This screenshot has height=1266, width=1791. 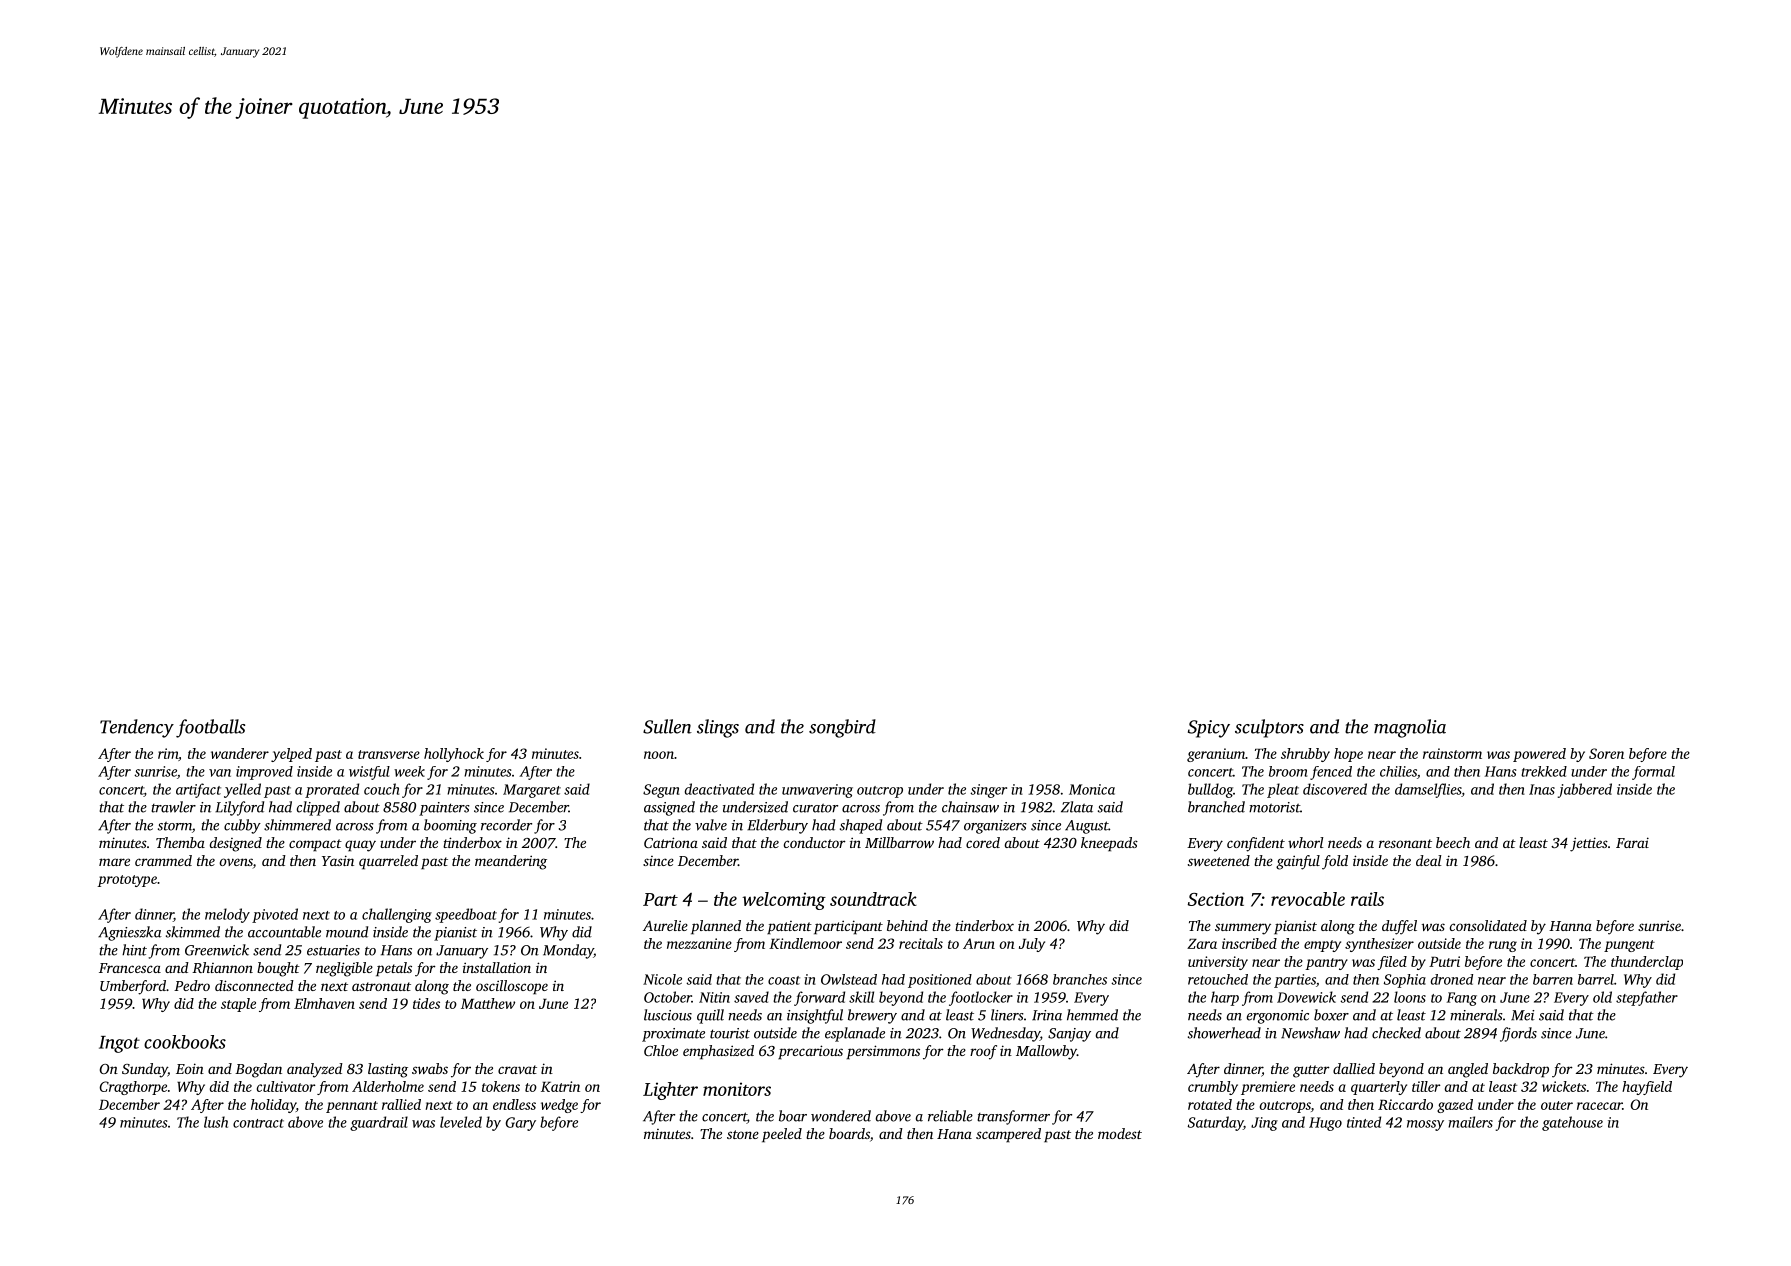 I want to click on esplanade, so click(x=855, y=1034).
